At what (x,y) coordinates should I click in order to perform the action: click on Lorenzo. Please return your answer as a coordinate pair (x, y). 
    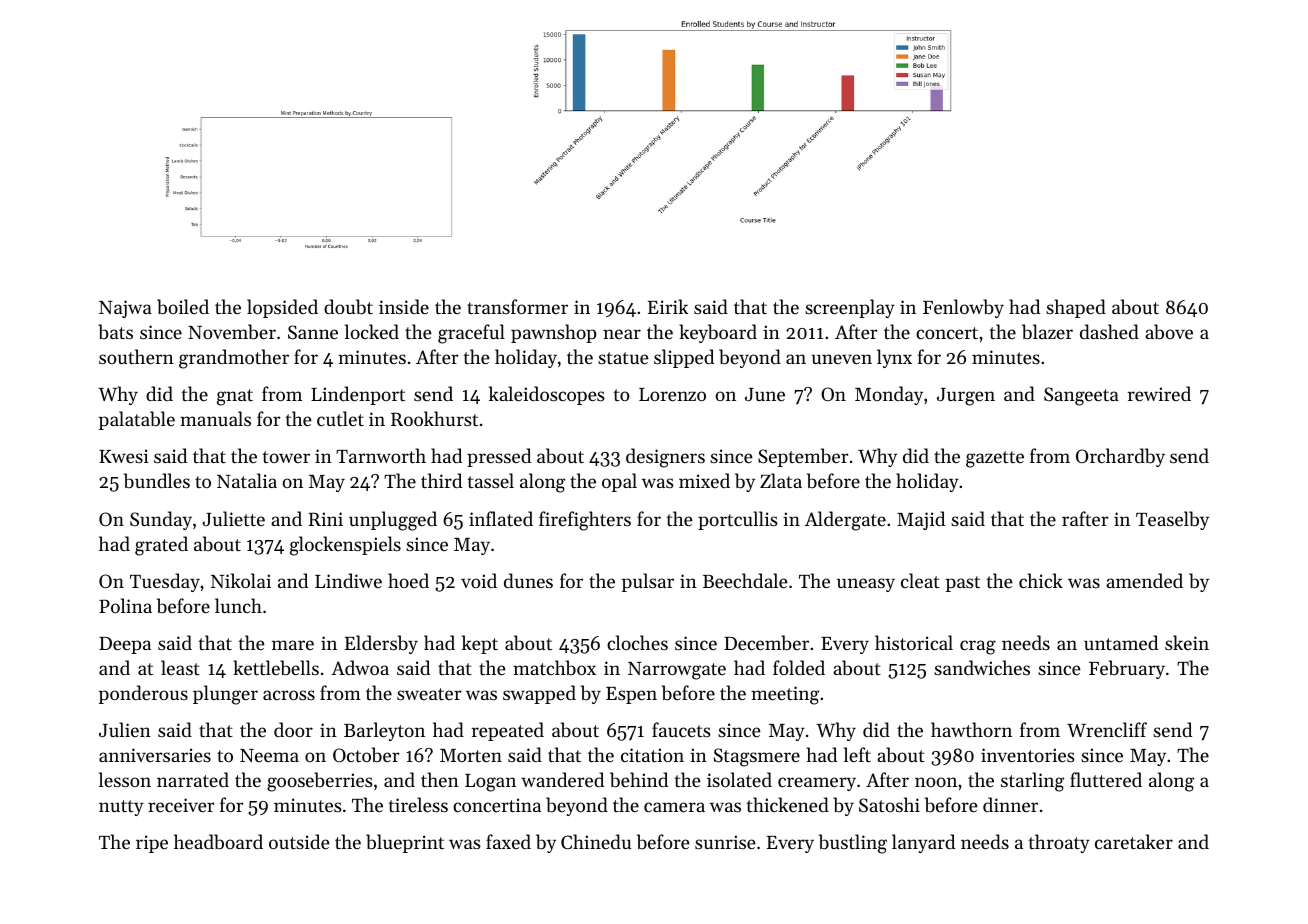
    Looking at the image, I should click on (672, 394).
